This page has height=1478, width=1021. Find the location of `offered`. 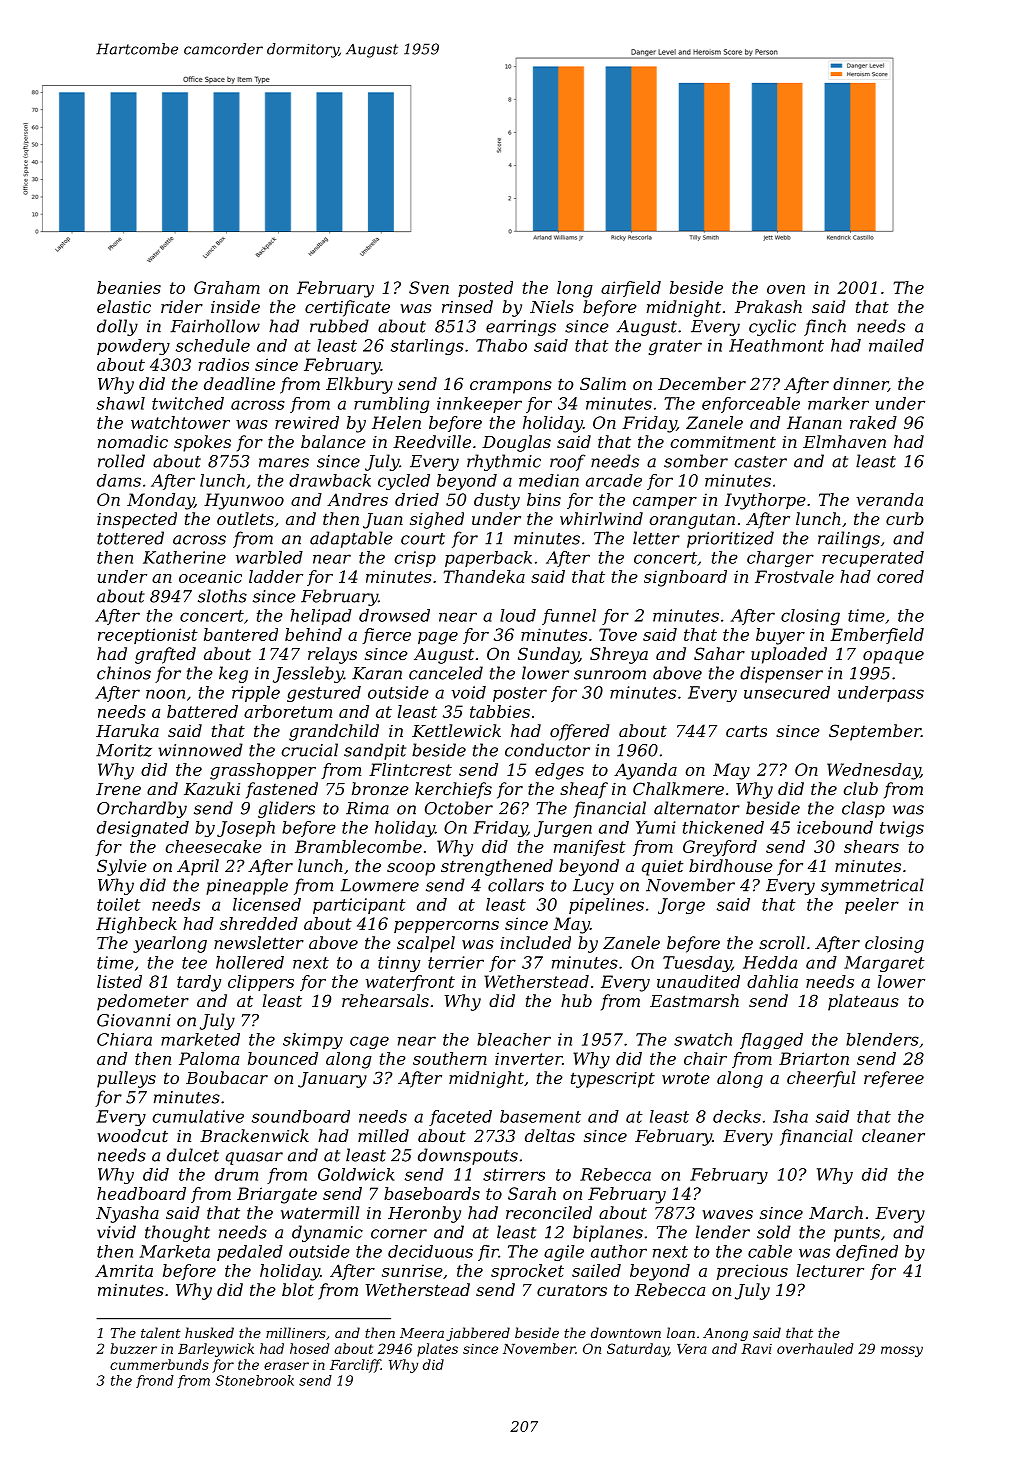

offered is located at coordinates (580, 732).
